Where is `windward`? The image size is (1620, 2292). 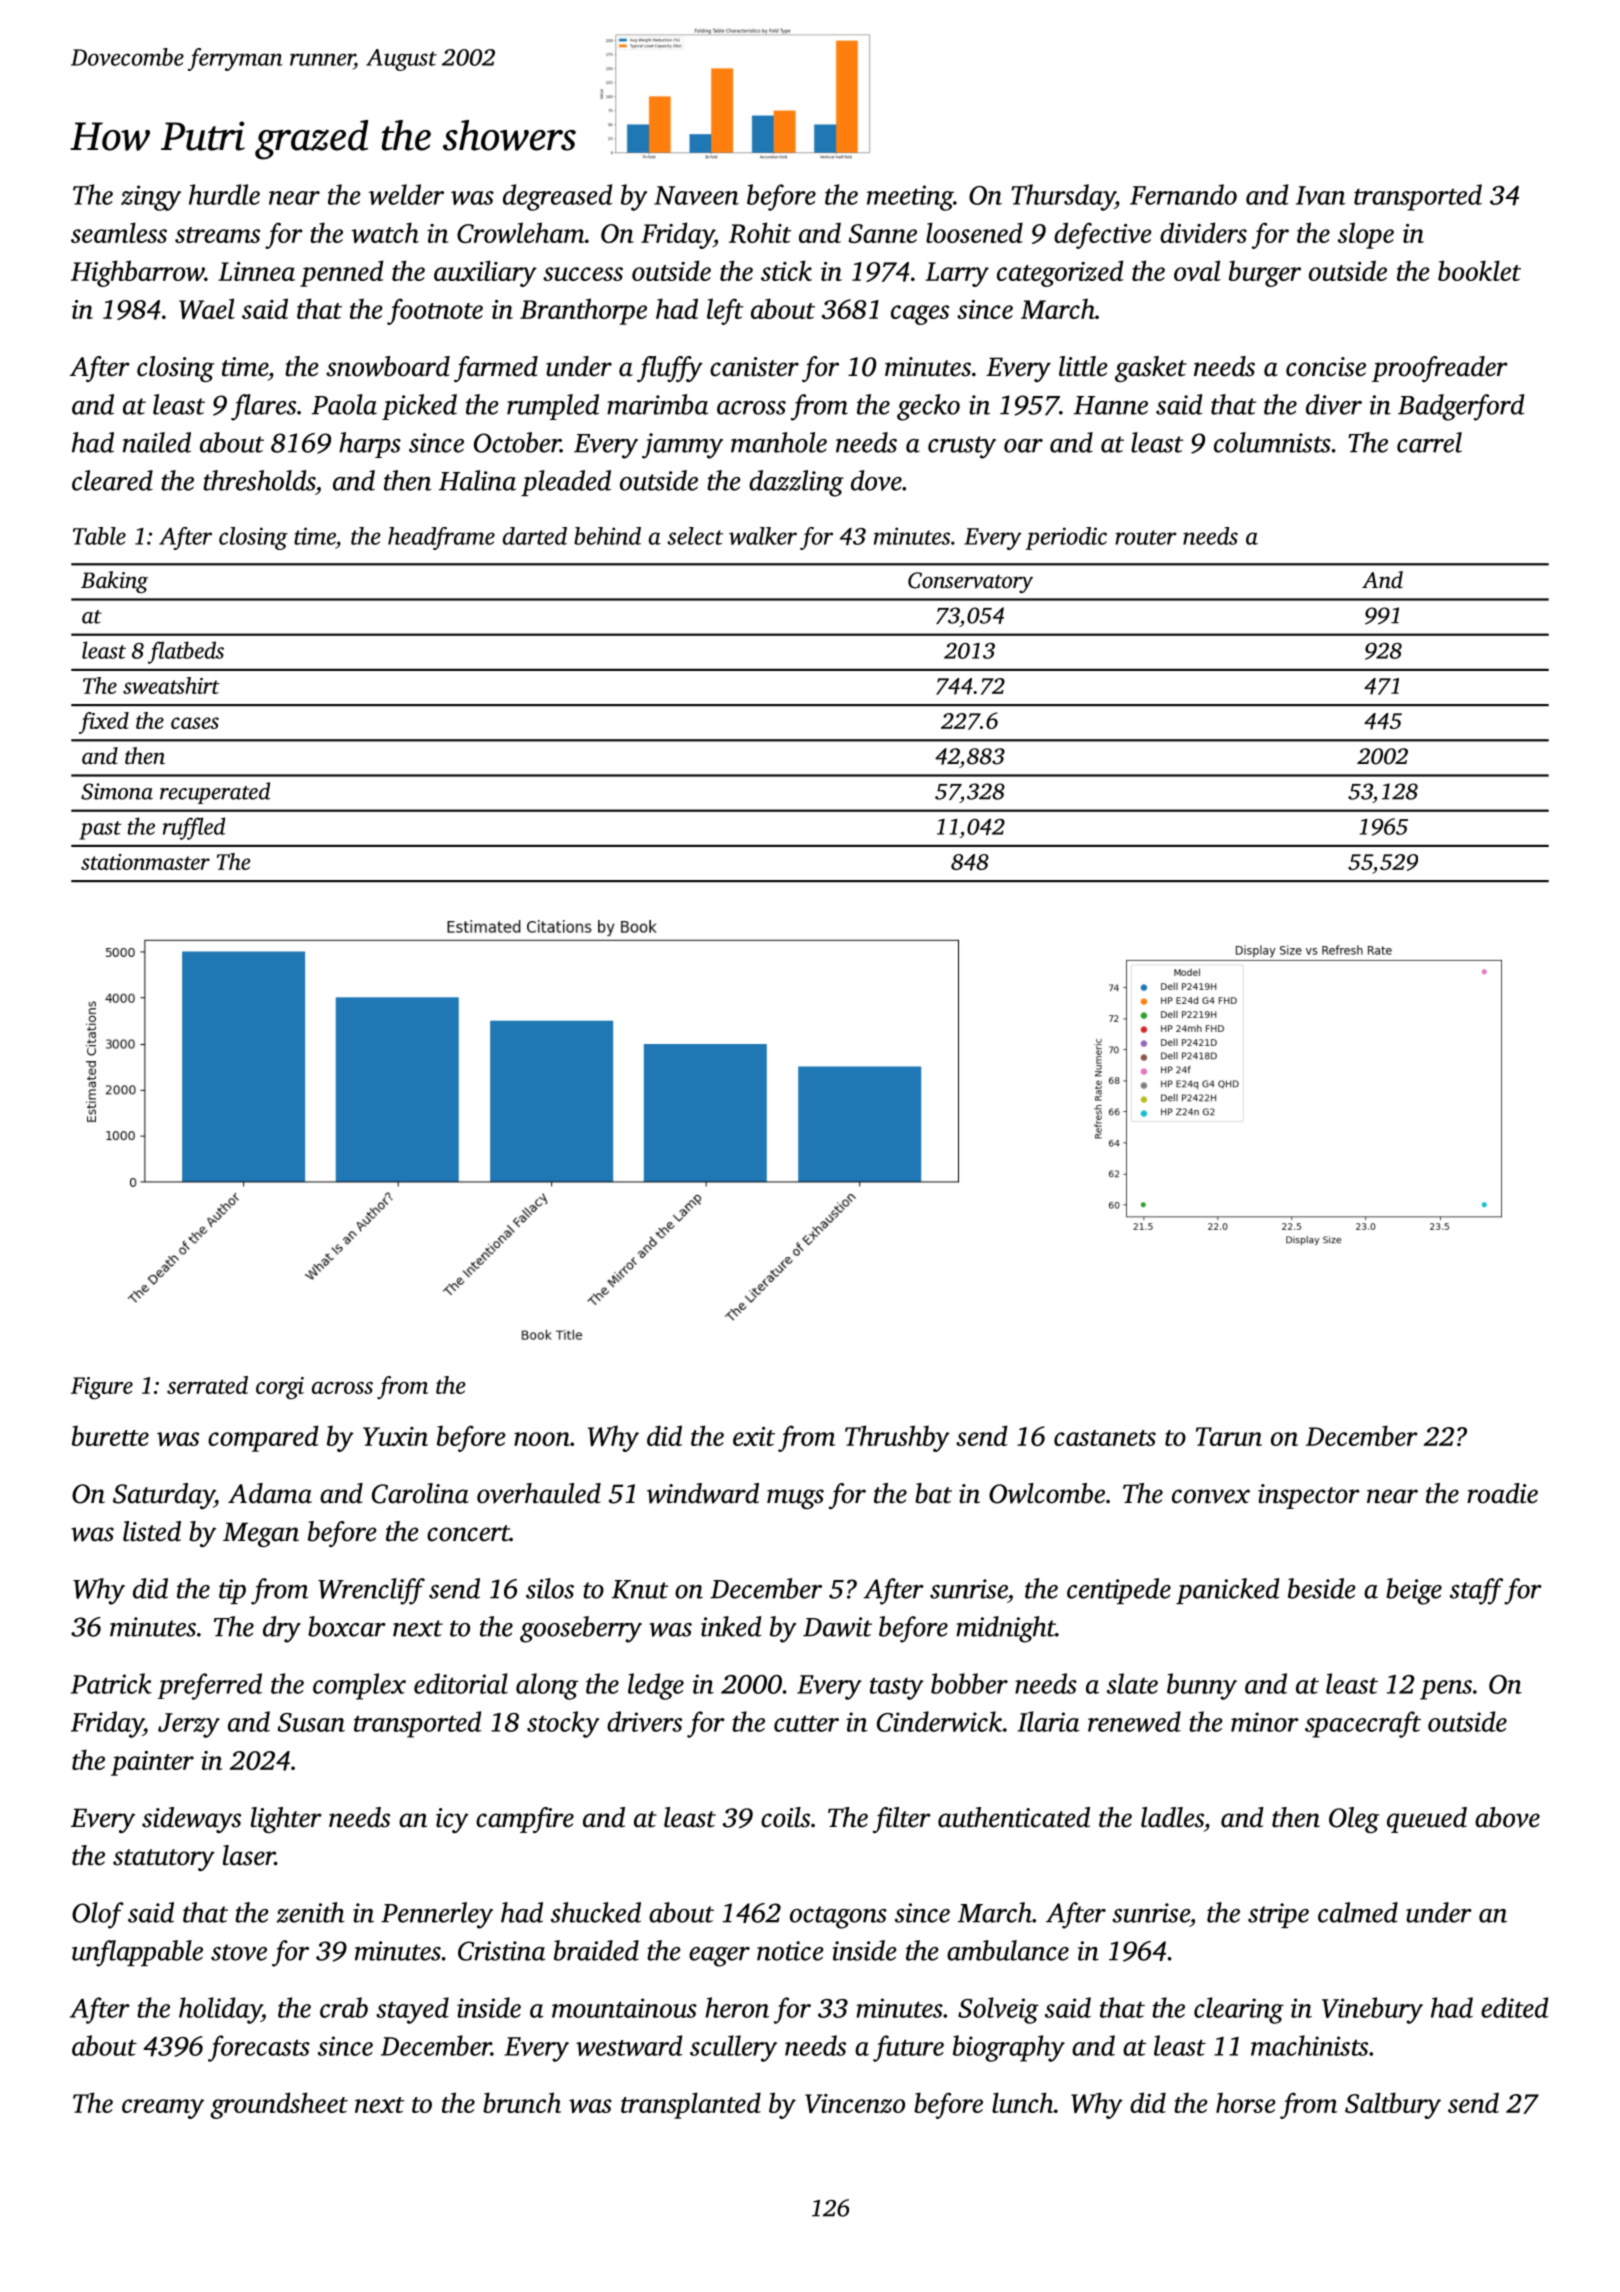
windward is located at coordinates (703, 1493).
